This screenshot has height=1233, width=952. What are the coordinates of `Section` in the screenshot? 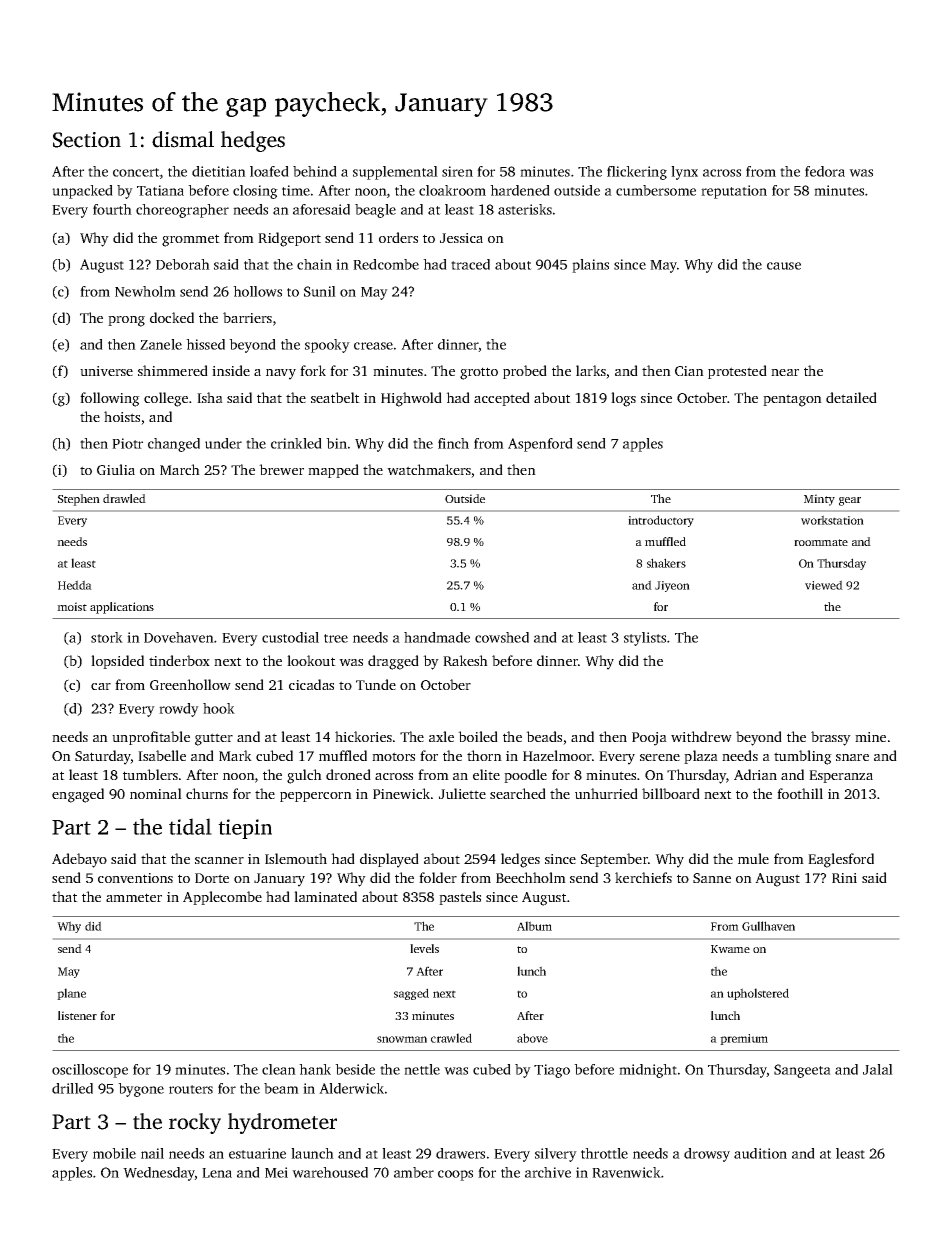 It's located at (87, 140).
